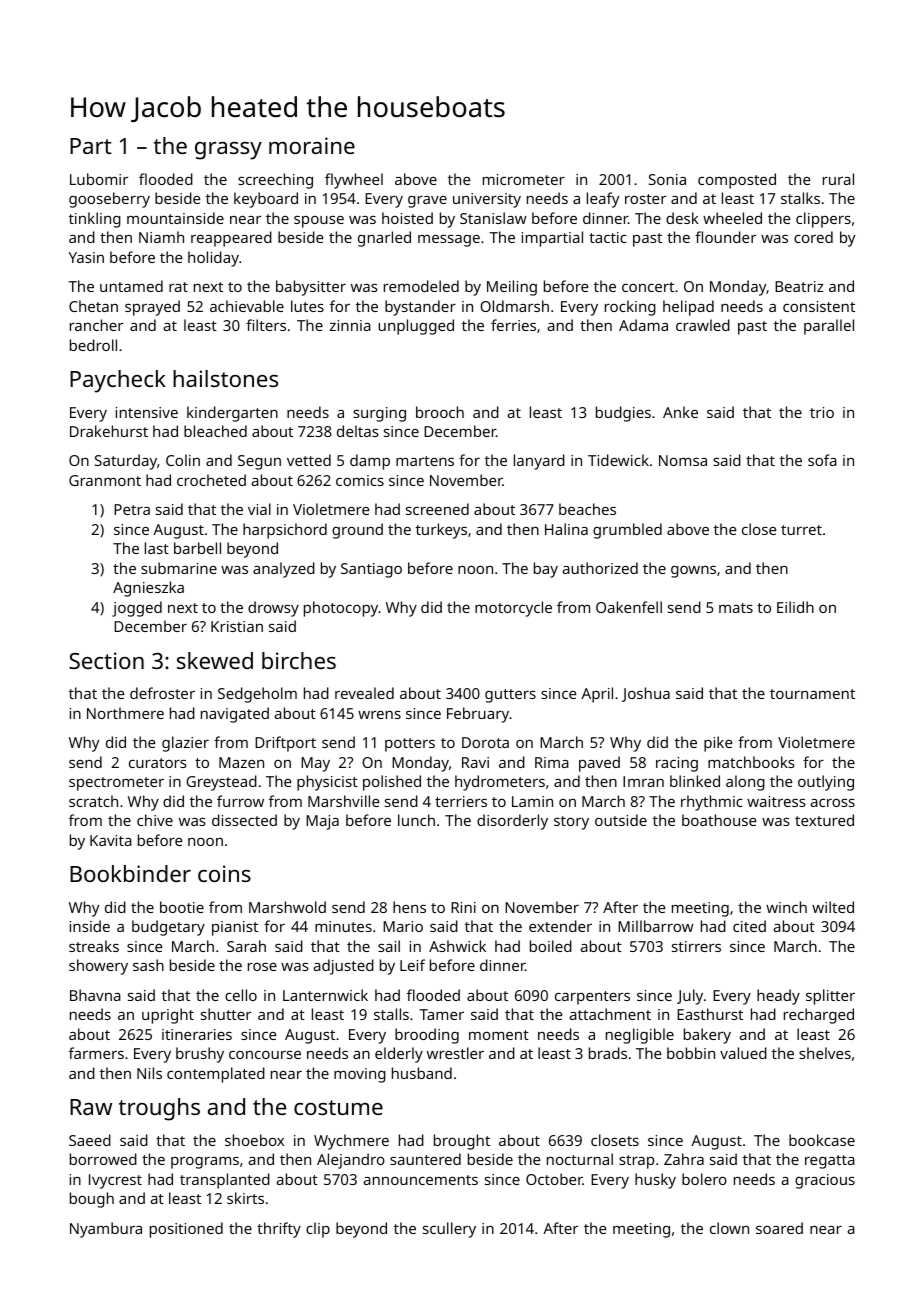 Image resolution: width=924 pixels, height=1308 pixels. What do you see at coordinates (475, 762) in the screenshot?
I see `Ravi` at bounding box center [475, 762].
